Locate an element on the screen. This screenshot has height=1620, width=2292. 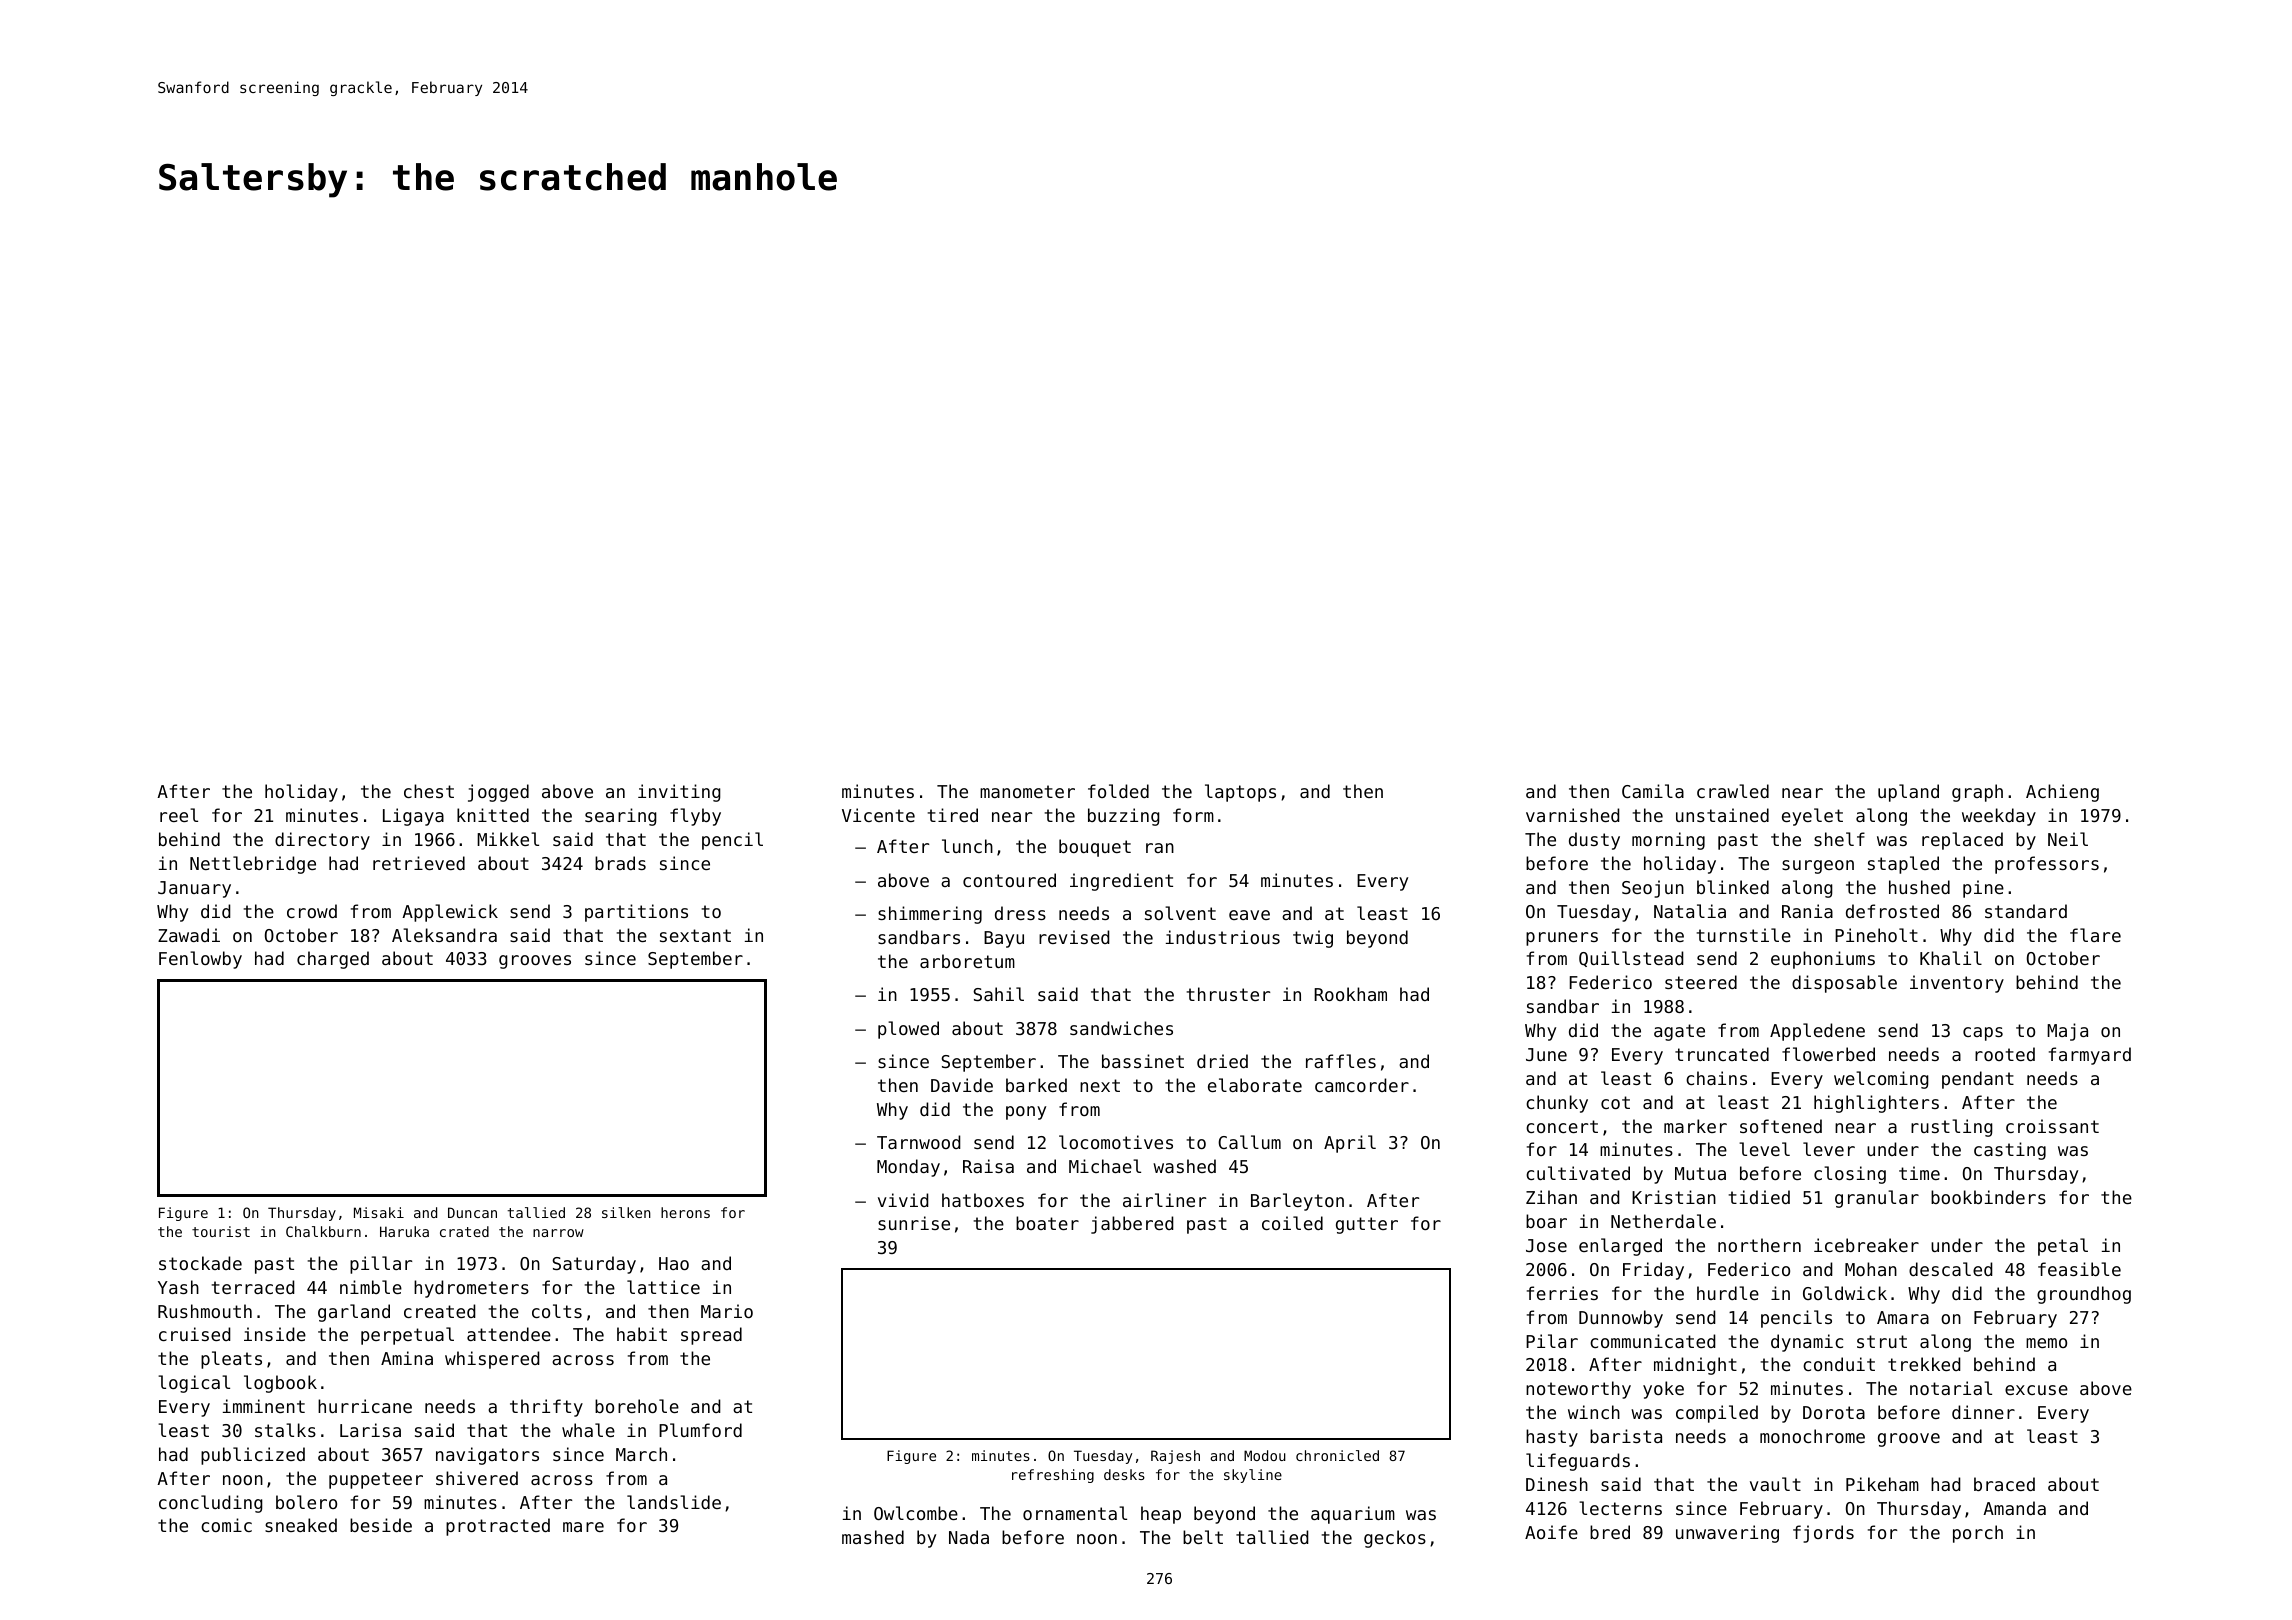
Tarnwood is located at coordinates (919, 1142).
